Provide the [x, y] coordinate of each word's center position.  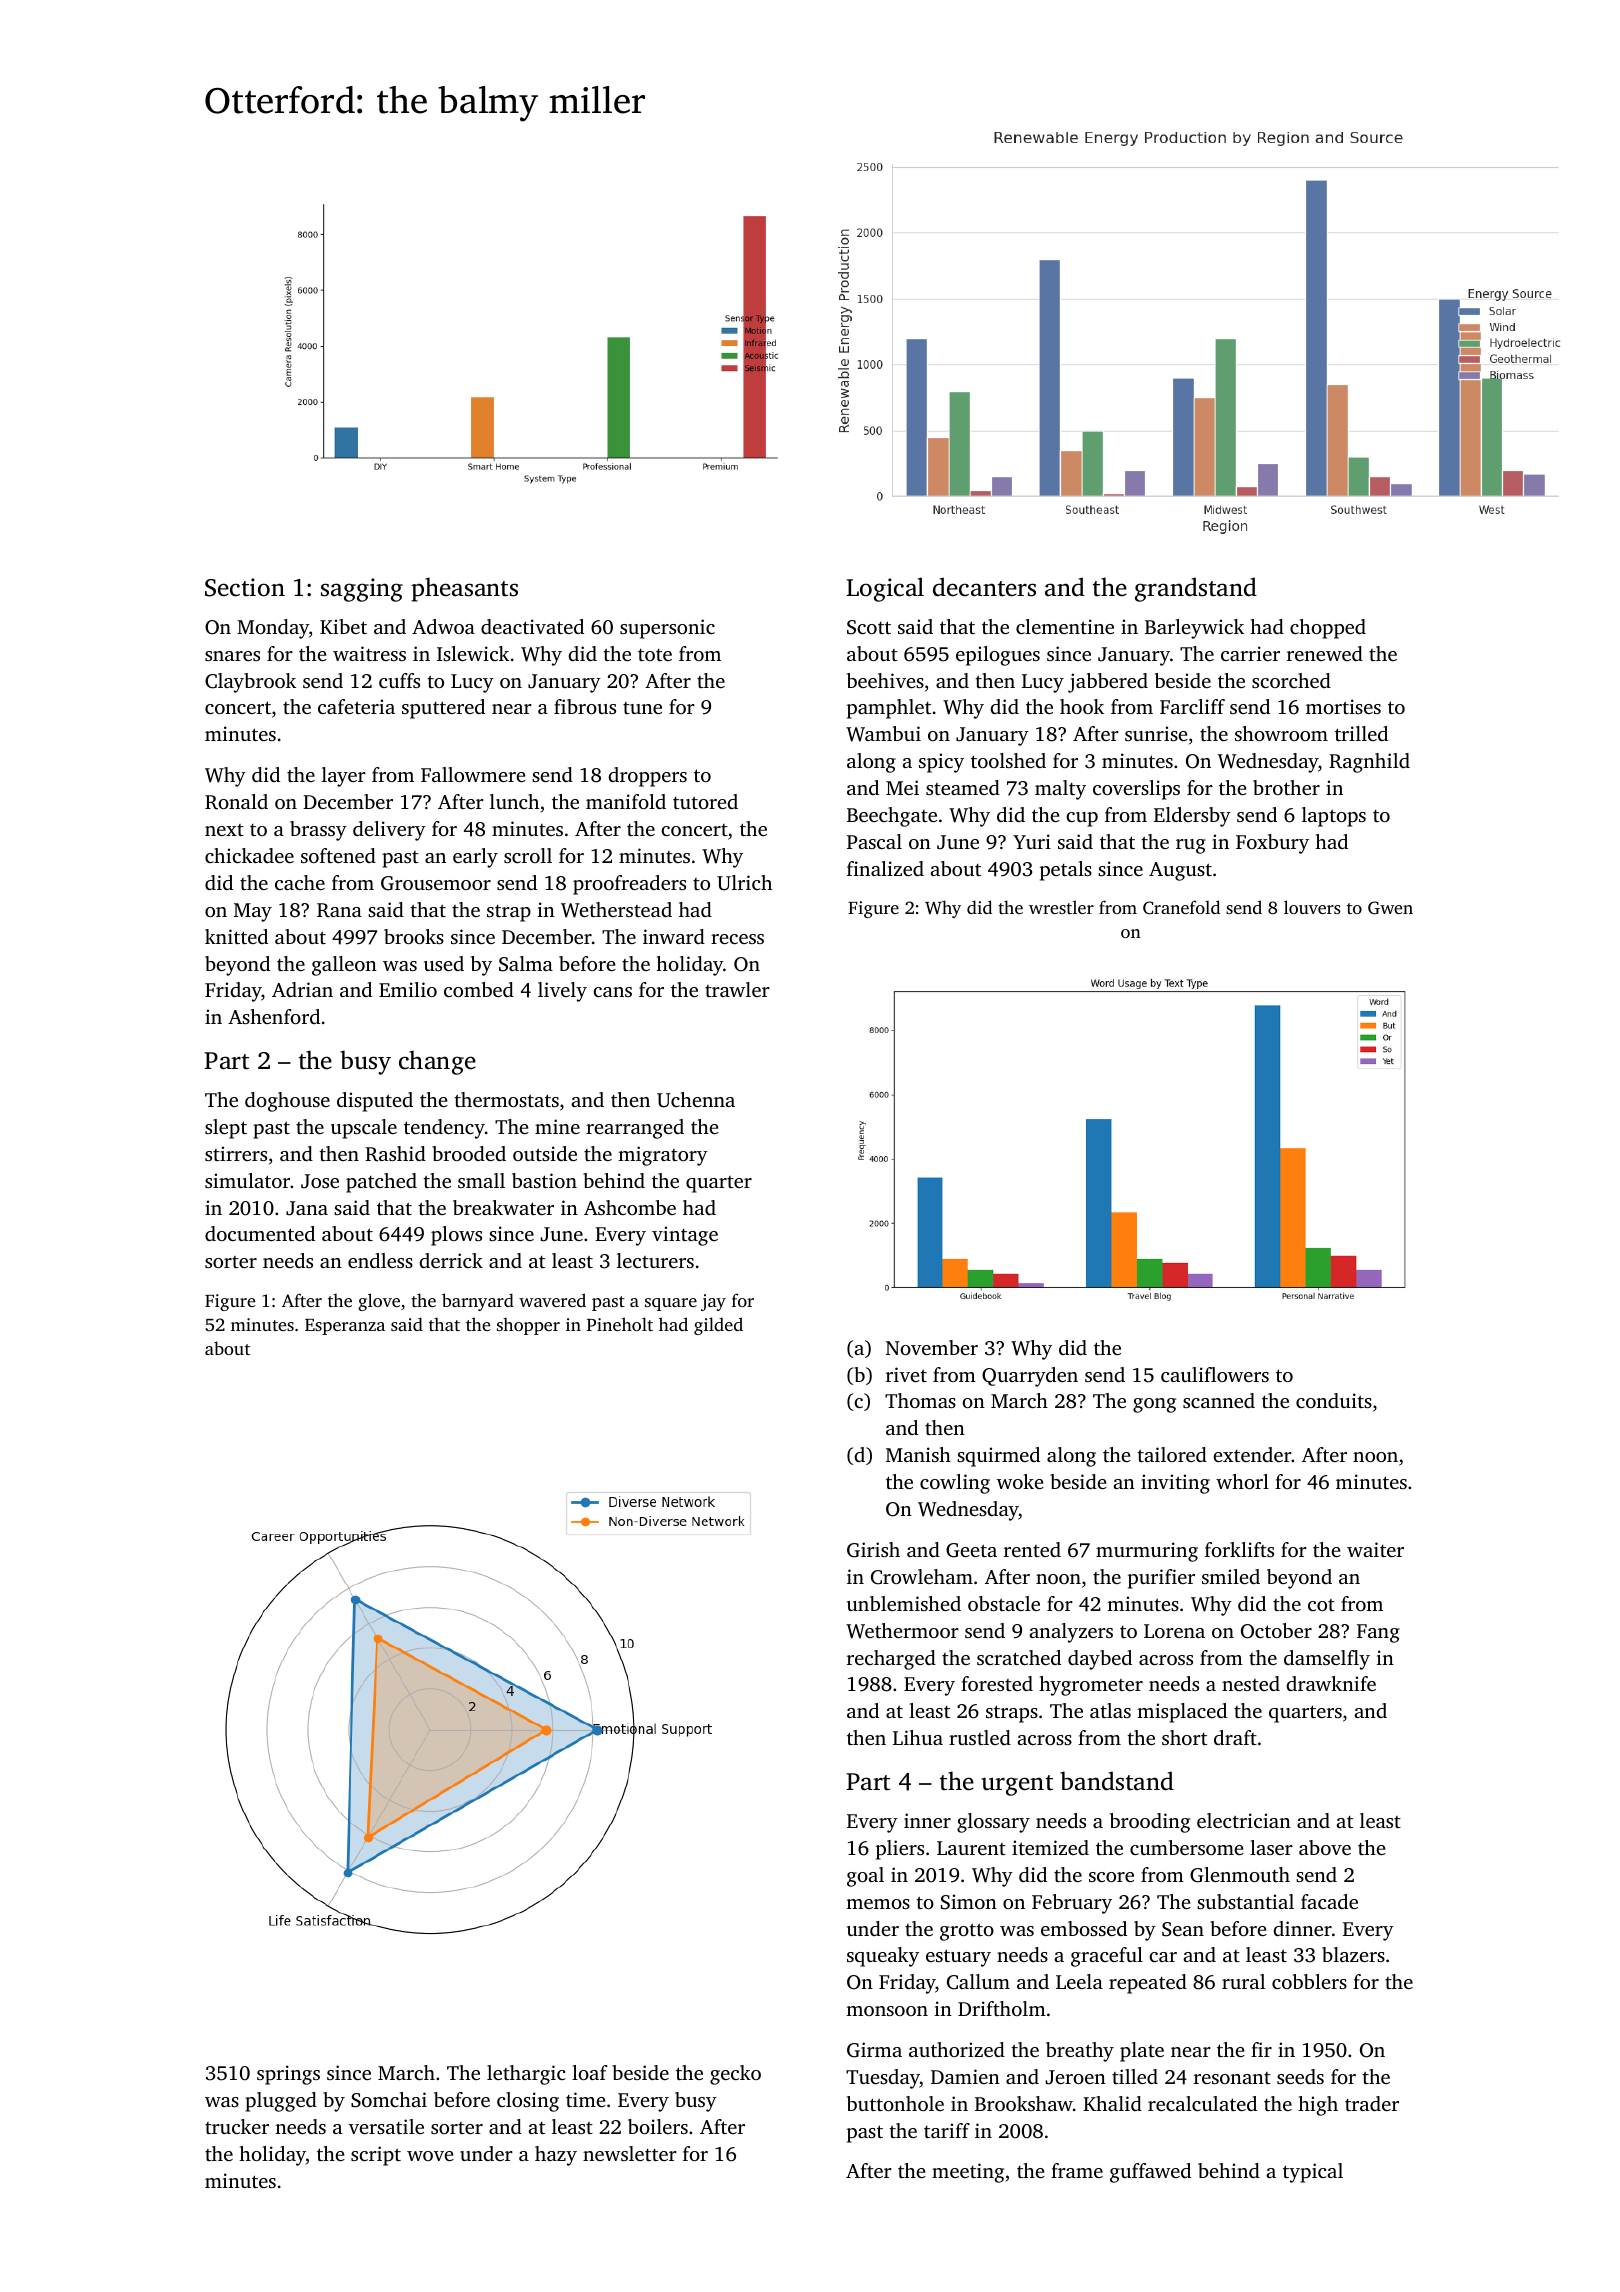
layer [344, 777]
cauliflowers [1215, 1374]
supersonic [667, 629]
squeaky [883, 1957]
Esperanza [345, 1327]
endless [380, 1260]
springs [288, 2075]
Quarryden [1030, 1377]
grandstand [1196, 589]
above [1325, 1847]
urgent [1017, 1785]
